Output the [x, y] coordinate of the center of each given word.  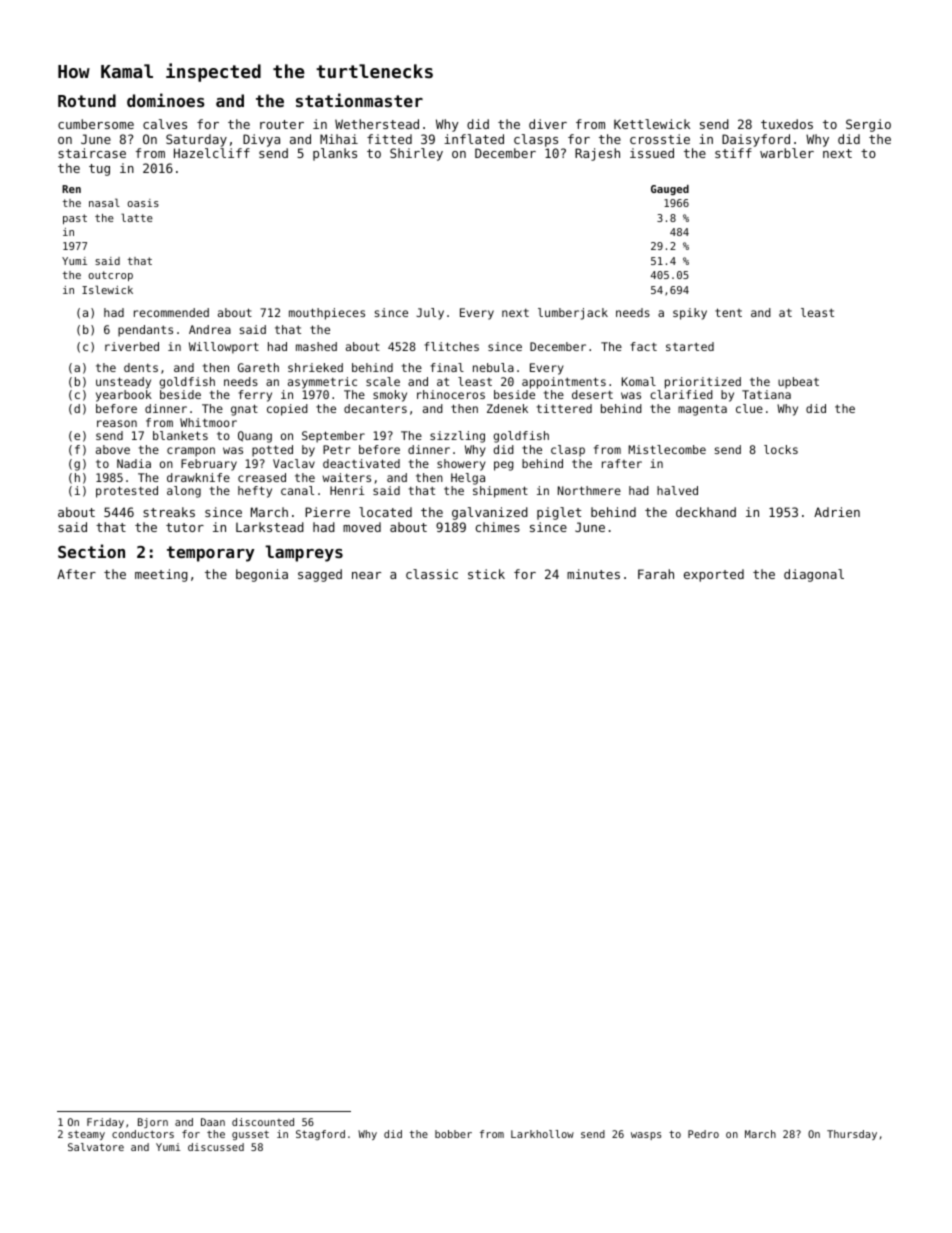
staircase [92, 153]
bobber [453, 1134]
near [366, 575]
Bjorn [153, 1123]
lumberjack [573, 314]
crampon [191, 452]
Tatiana [766, 394]
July [430, 314]
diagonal [814, 575]
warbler [787, 153]
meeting [161, 575]
